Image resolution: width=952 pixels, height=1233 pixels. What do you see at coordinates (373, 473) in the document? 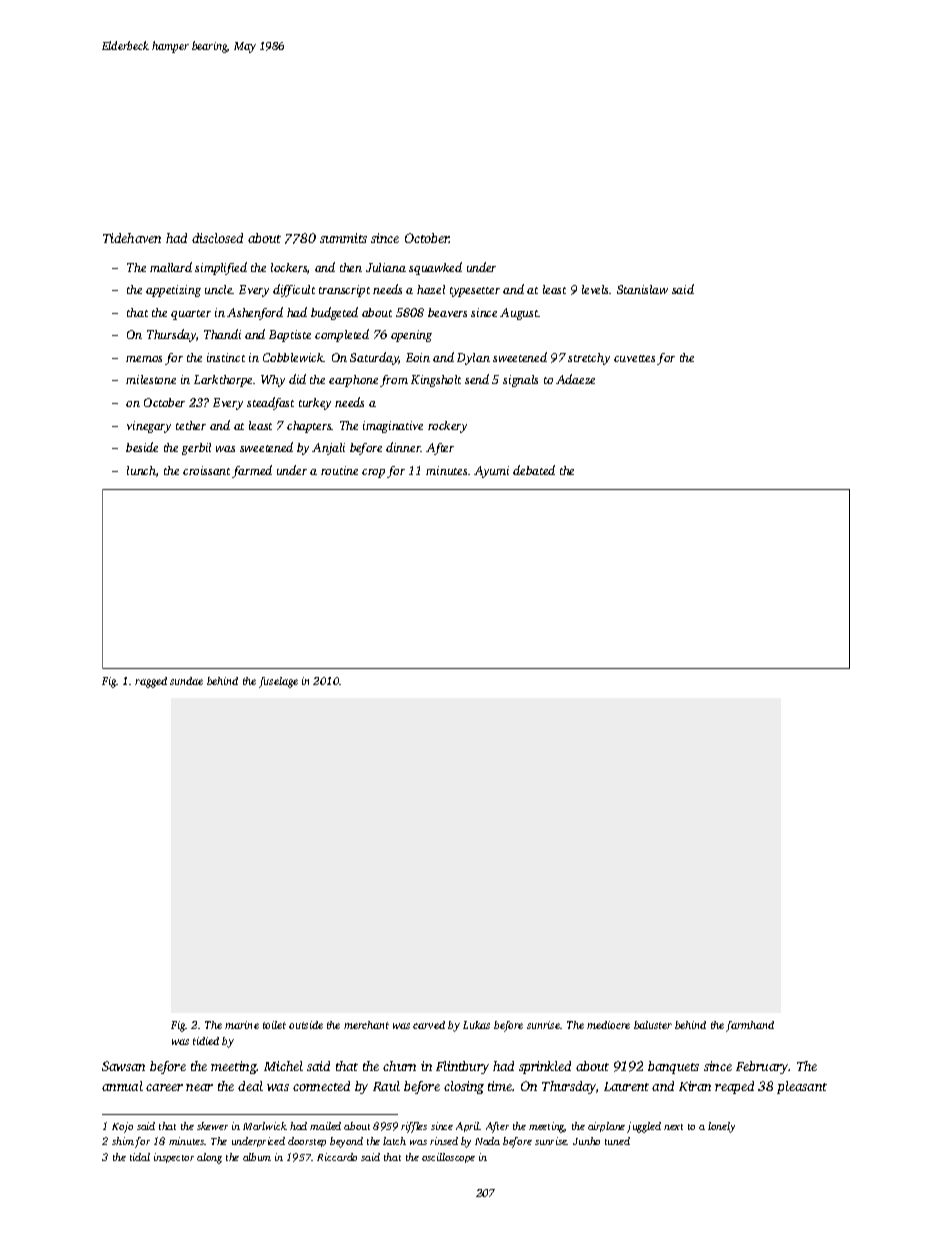
I see `crop` at bounding box center [373, 473].
